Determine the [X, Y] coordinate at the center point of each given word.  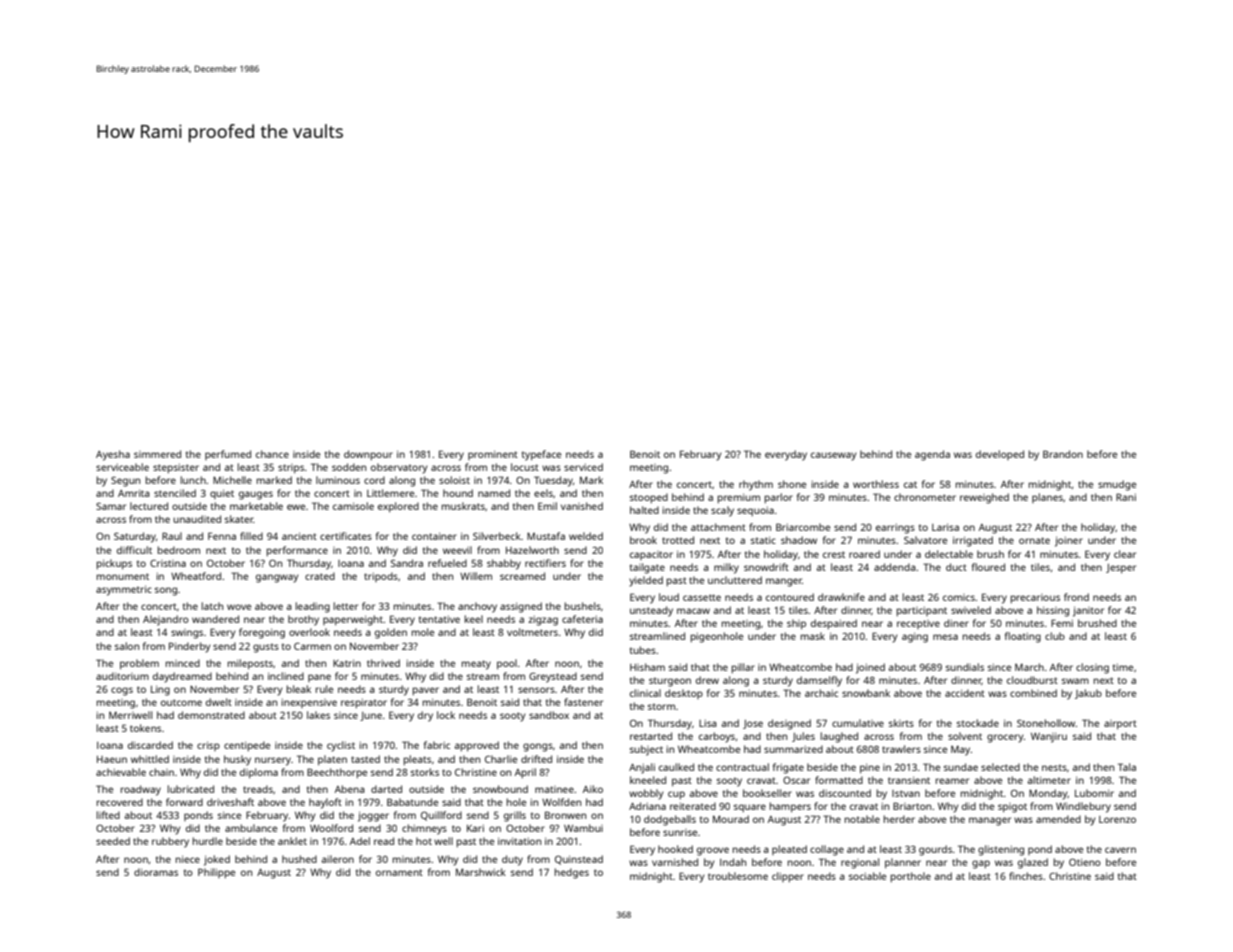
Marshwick [481, 872]
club [1055, 636]
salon [127, 646]
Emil [547, 506]
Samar [111, 506]
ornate [1034, 540]
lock [446, 715]
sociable [867, 876]
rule [324, 689]
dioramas [156, 872]
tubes [643, 650]
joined [870, 668]
